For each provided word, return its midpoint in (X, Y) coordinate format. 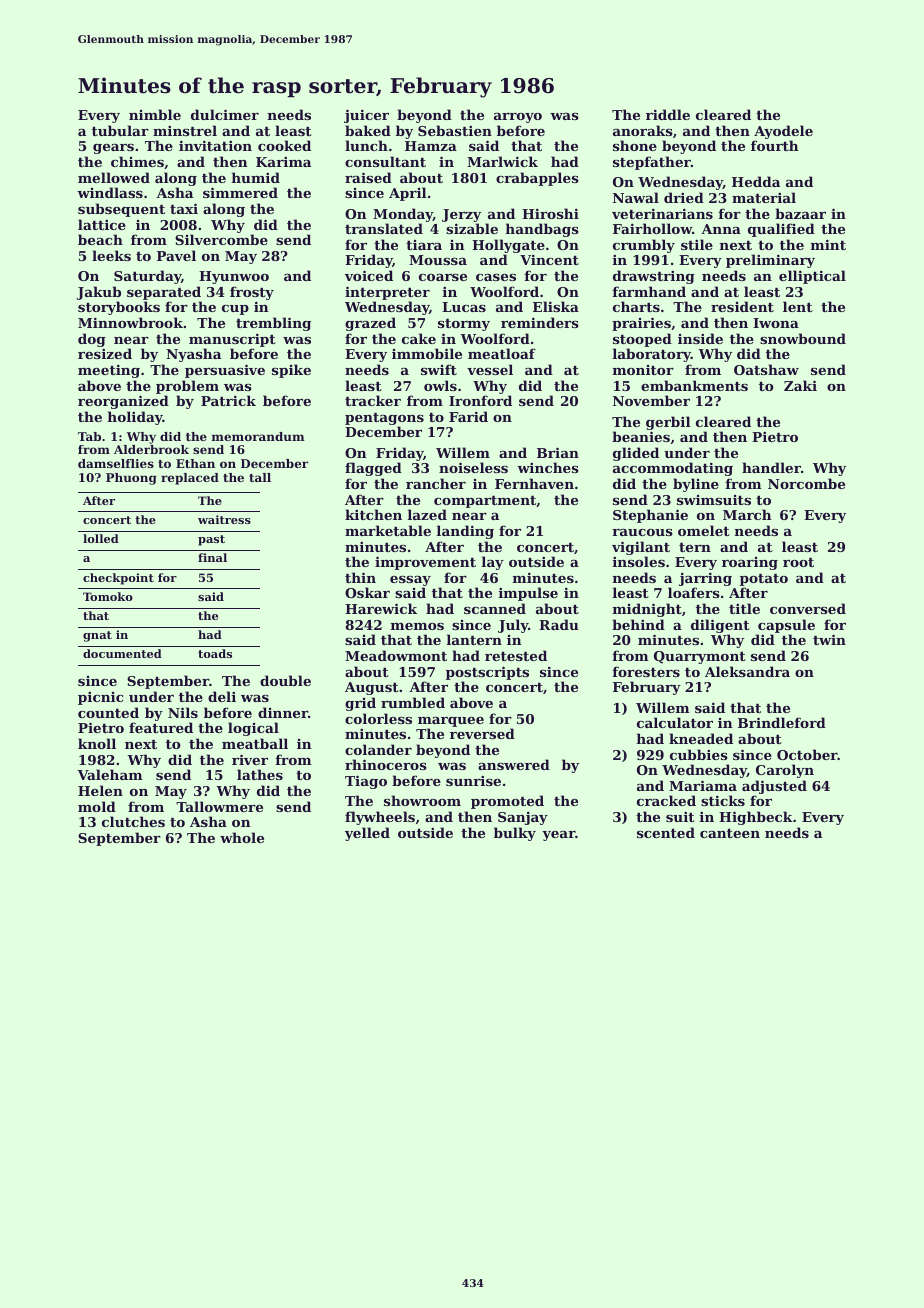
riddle (668, 114)
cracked (666, 800)
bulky (515, 834)
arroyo (518, 118)
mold (97, 806)
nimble (155, 114)
